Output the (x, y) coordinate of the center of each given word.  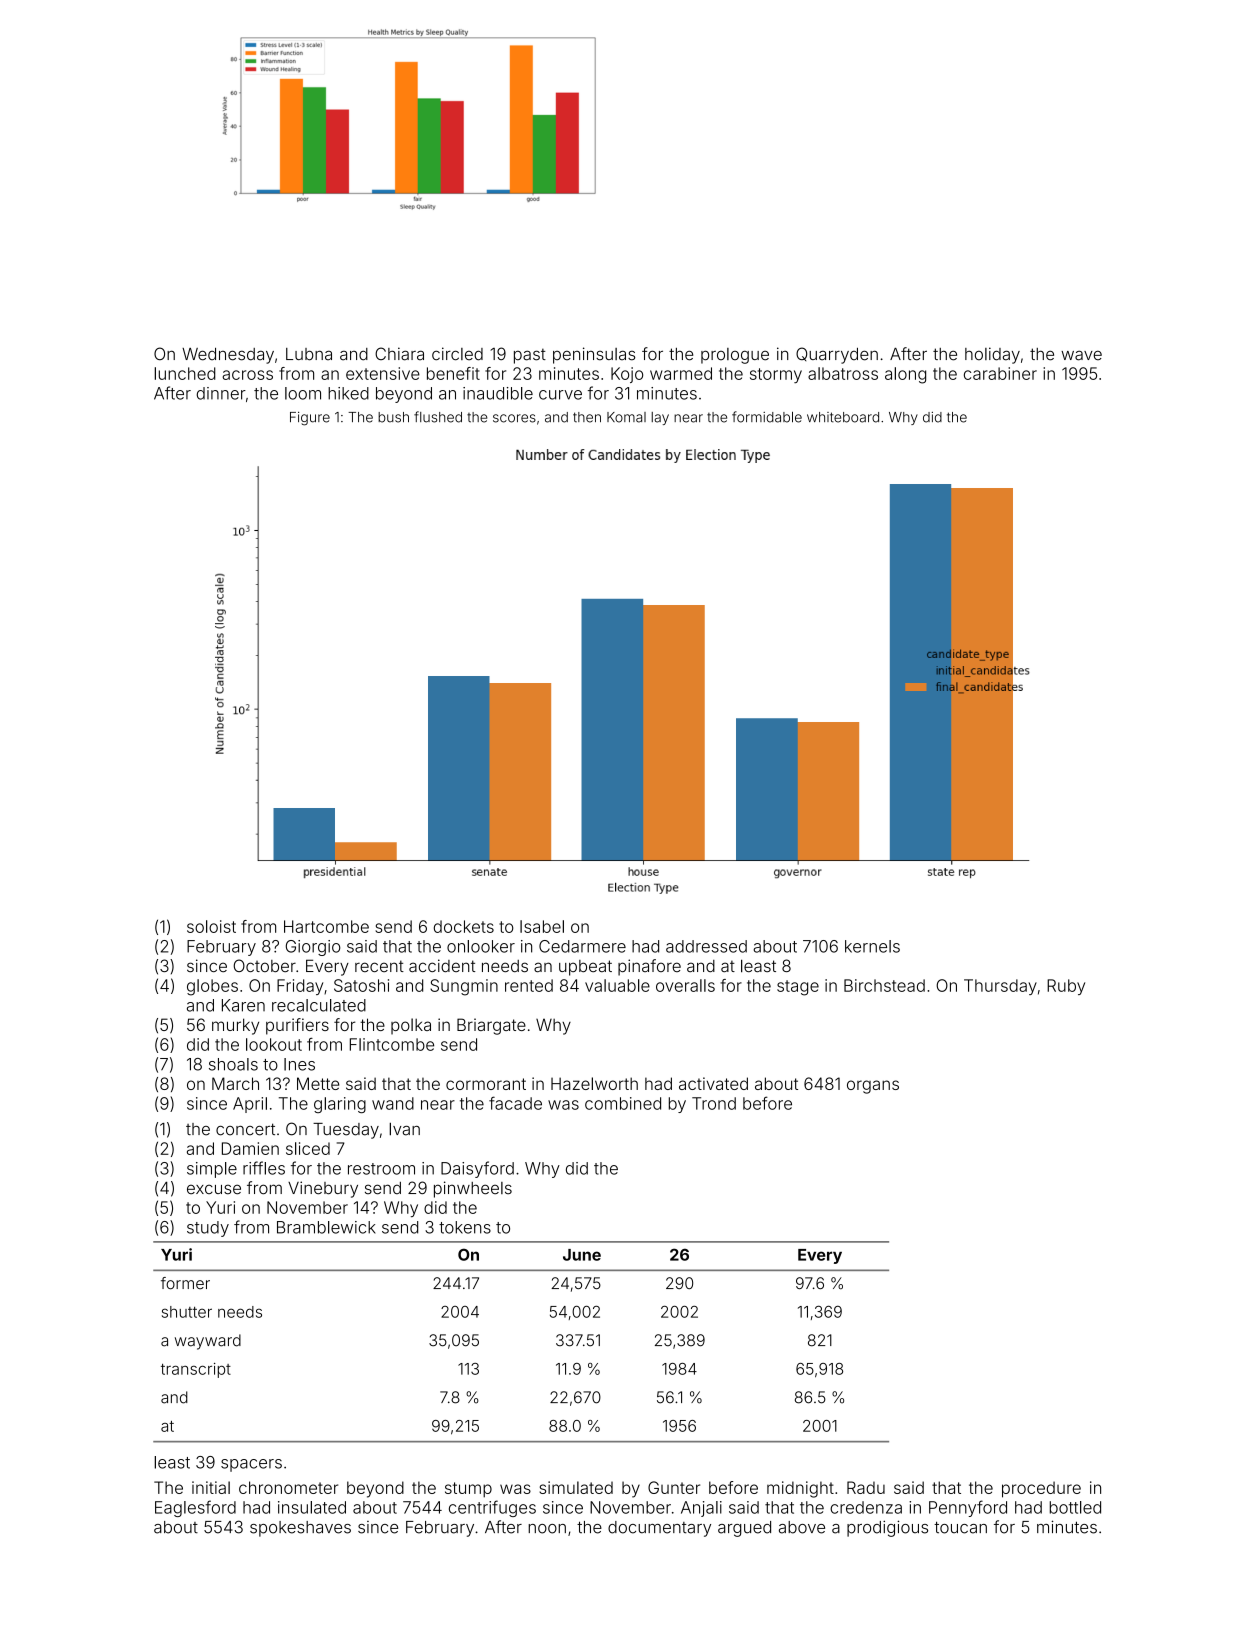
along (905, 375)
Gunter (674, 1487)
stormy (776, 375)
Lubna (309, 354)
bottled (1075, 1507)
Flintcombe (392, 1044)
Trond (714, 1103)
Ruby (1066, 987)
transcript (196, 1370)
